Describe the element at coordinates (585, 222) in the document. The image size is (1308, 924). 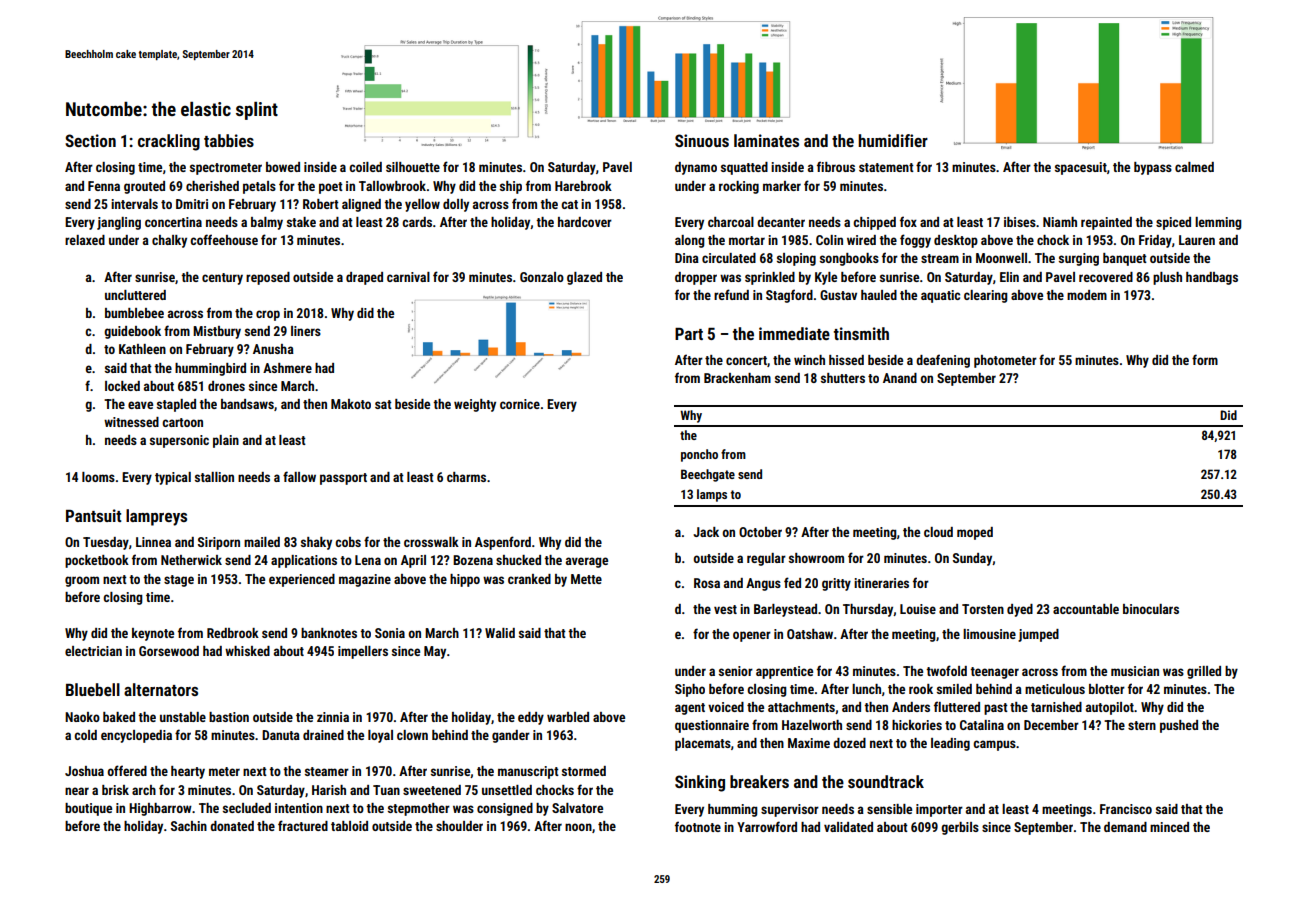
I see `hardcover` at that location.
